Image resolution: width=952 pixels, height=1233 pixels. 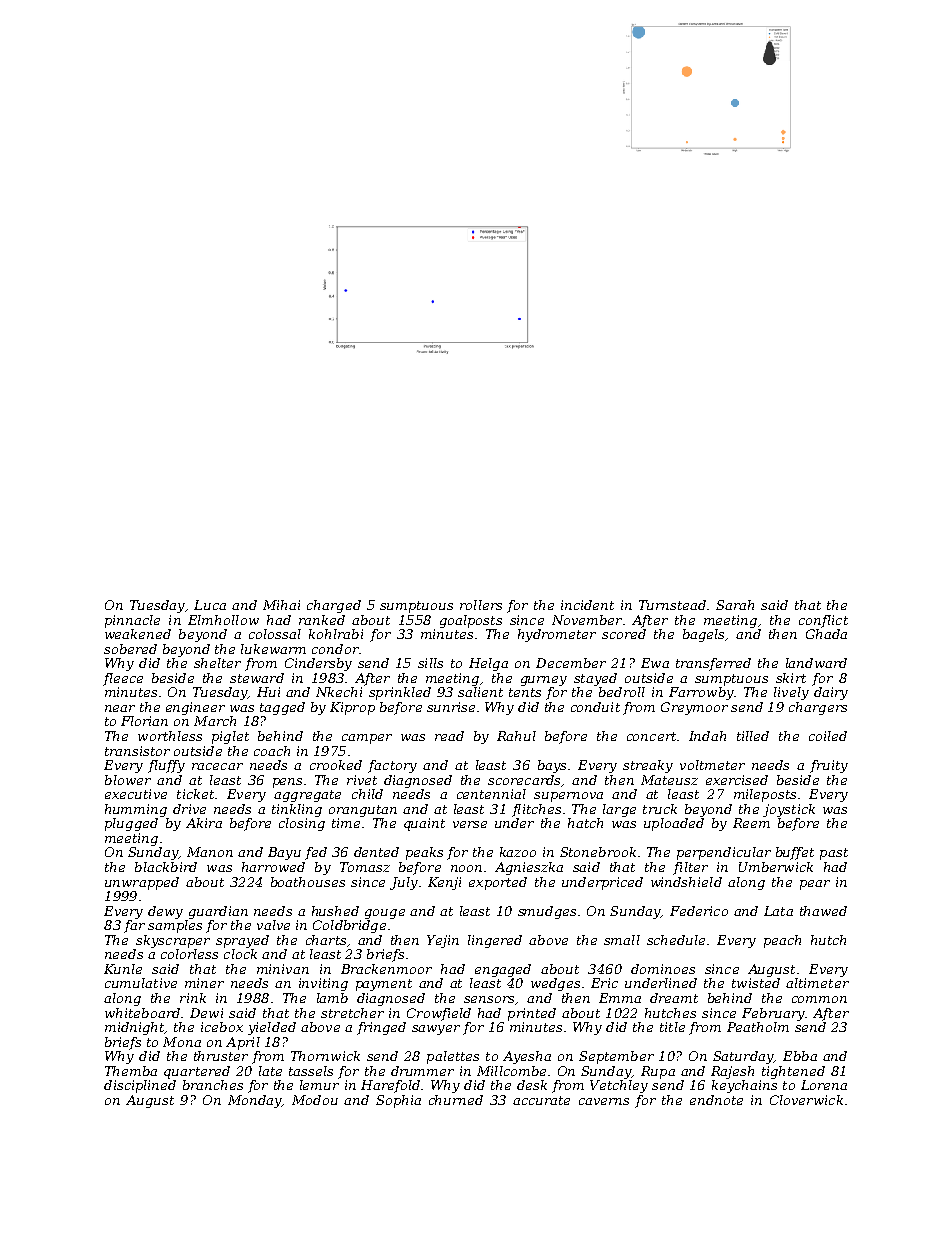 I want to click on accurate, so click(x=541, y=1100).
